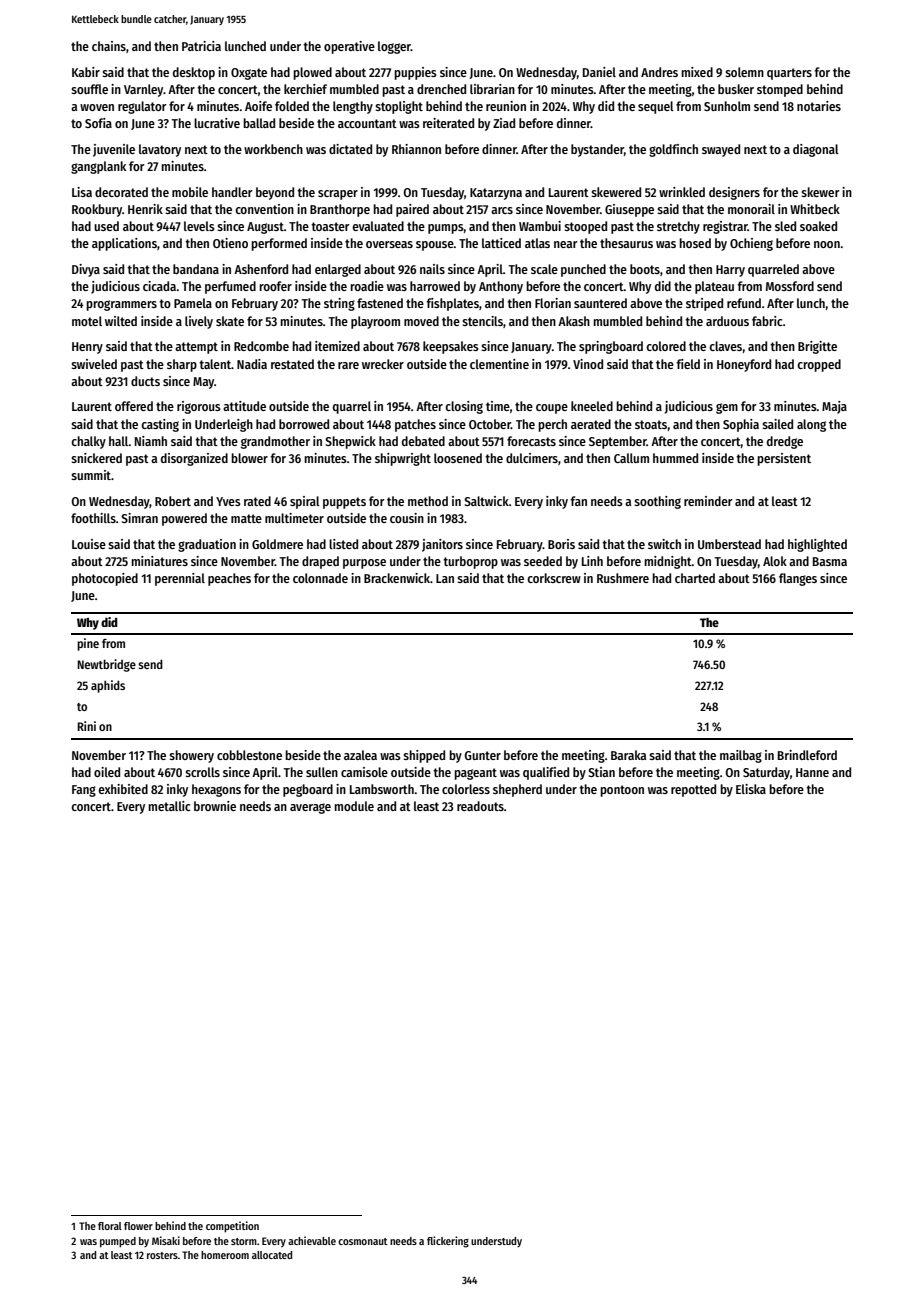  Describe the element at coordinates (354, 806) in the image. I see `module` at that location.
